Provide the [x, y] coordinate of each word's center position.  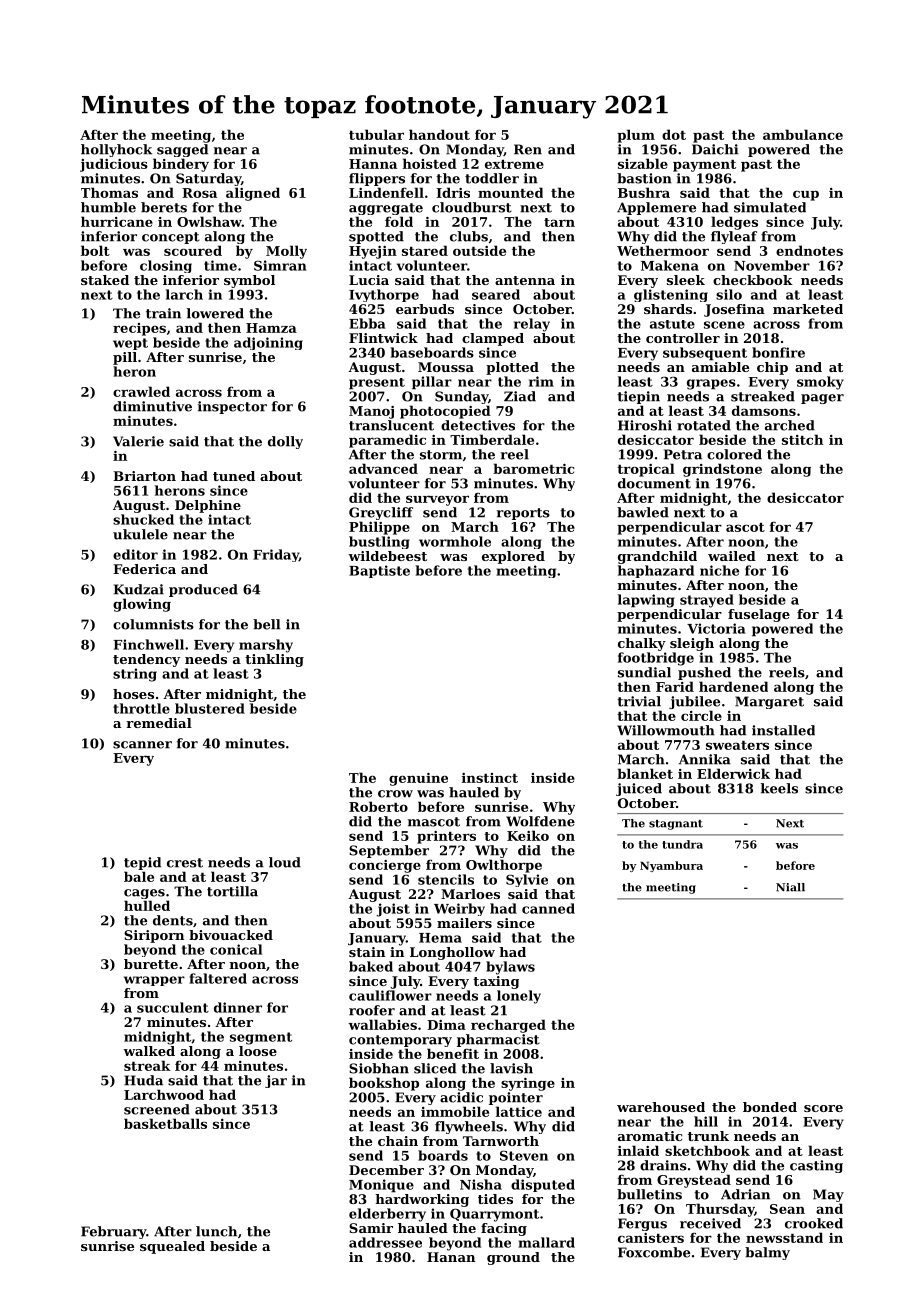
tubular [376, 134]
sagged [182, 150]
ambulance [803, 134]
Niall [790, 887]
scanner [142, 745]
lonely [519, 997]
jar [276, 1081]
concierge [385, 866]
